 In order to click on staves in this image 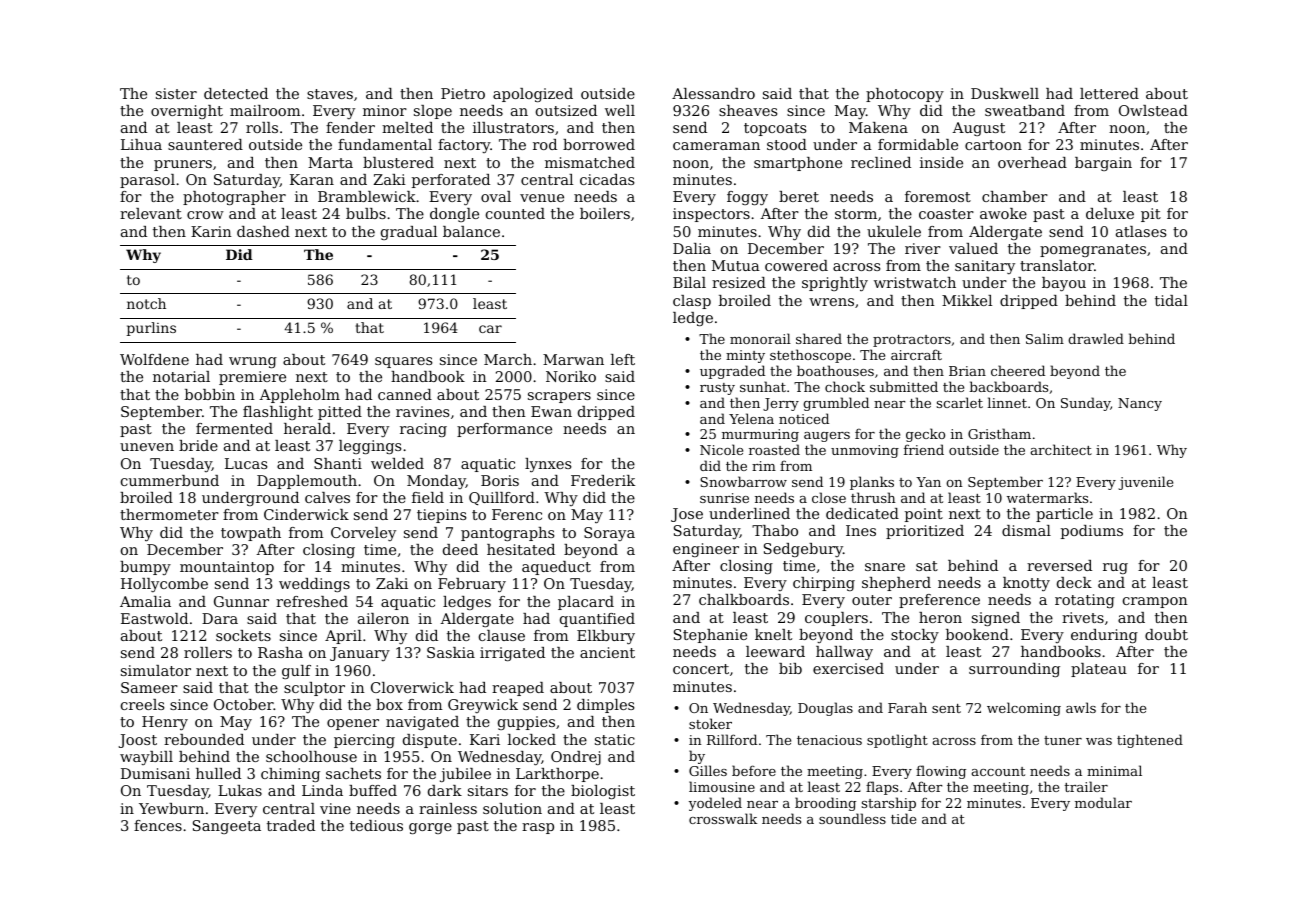, I will do `click(330, 94)`.
